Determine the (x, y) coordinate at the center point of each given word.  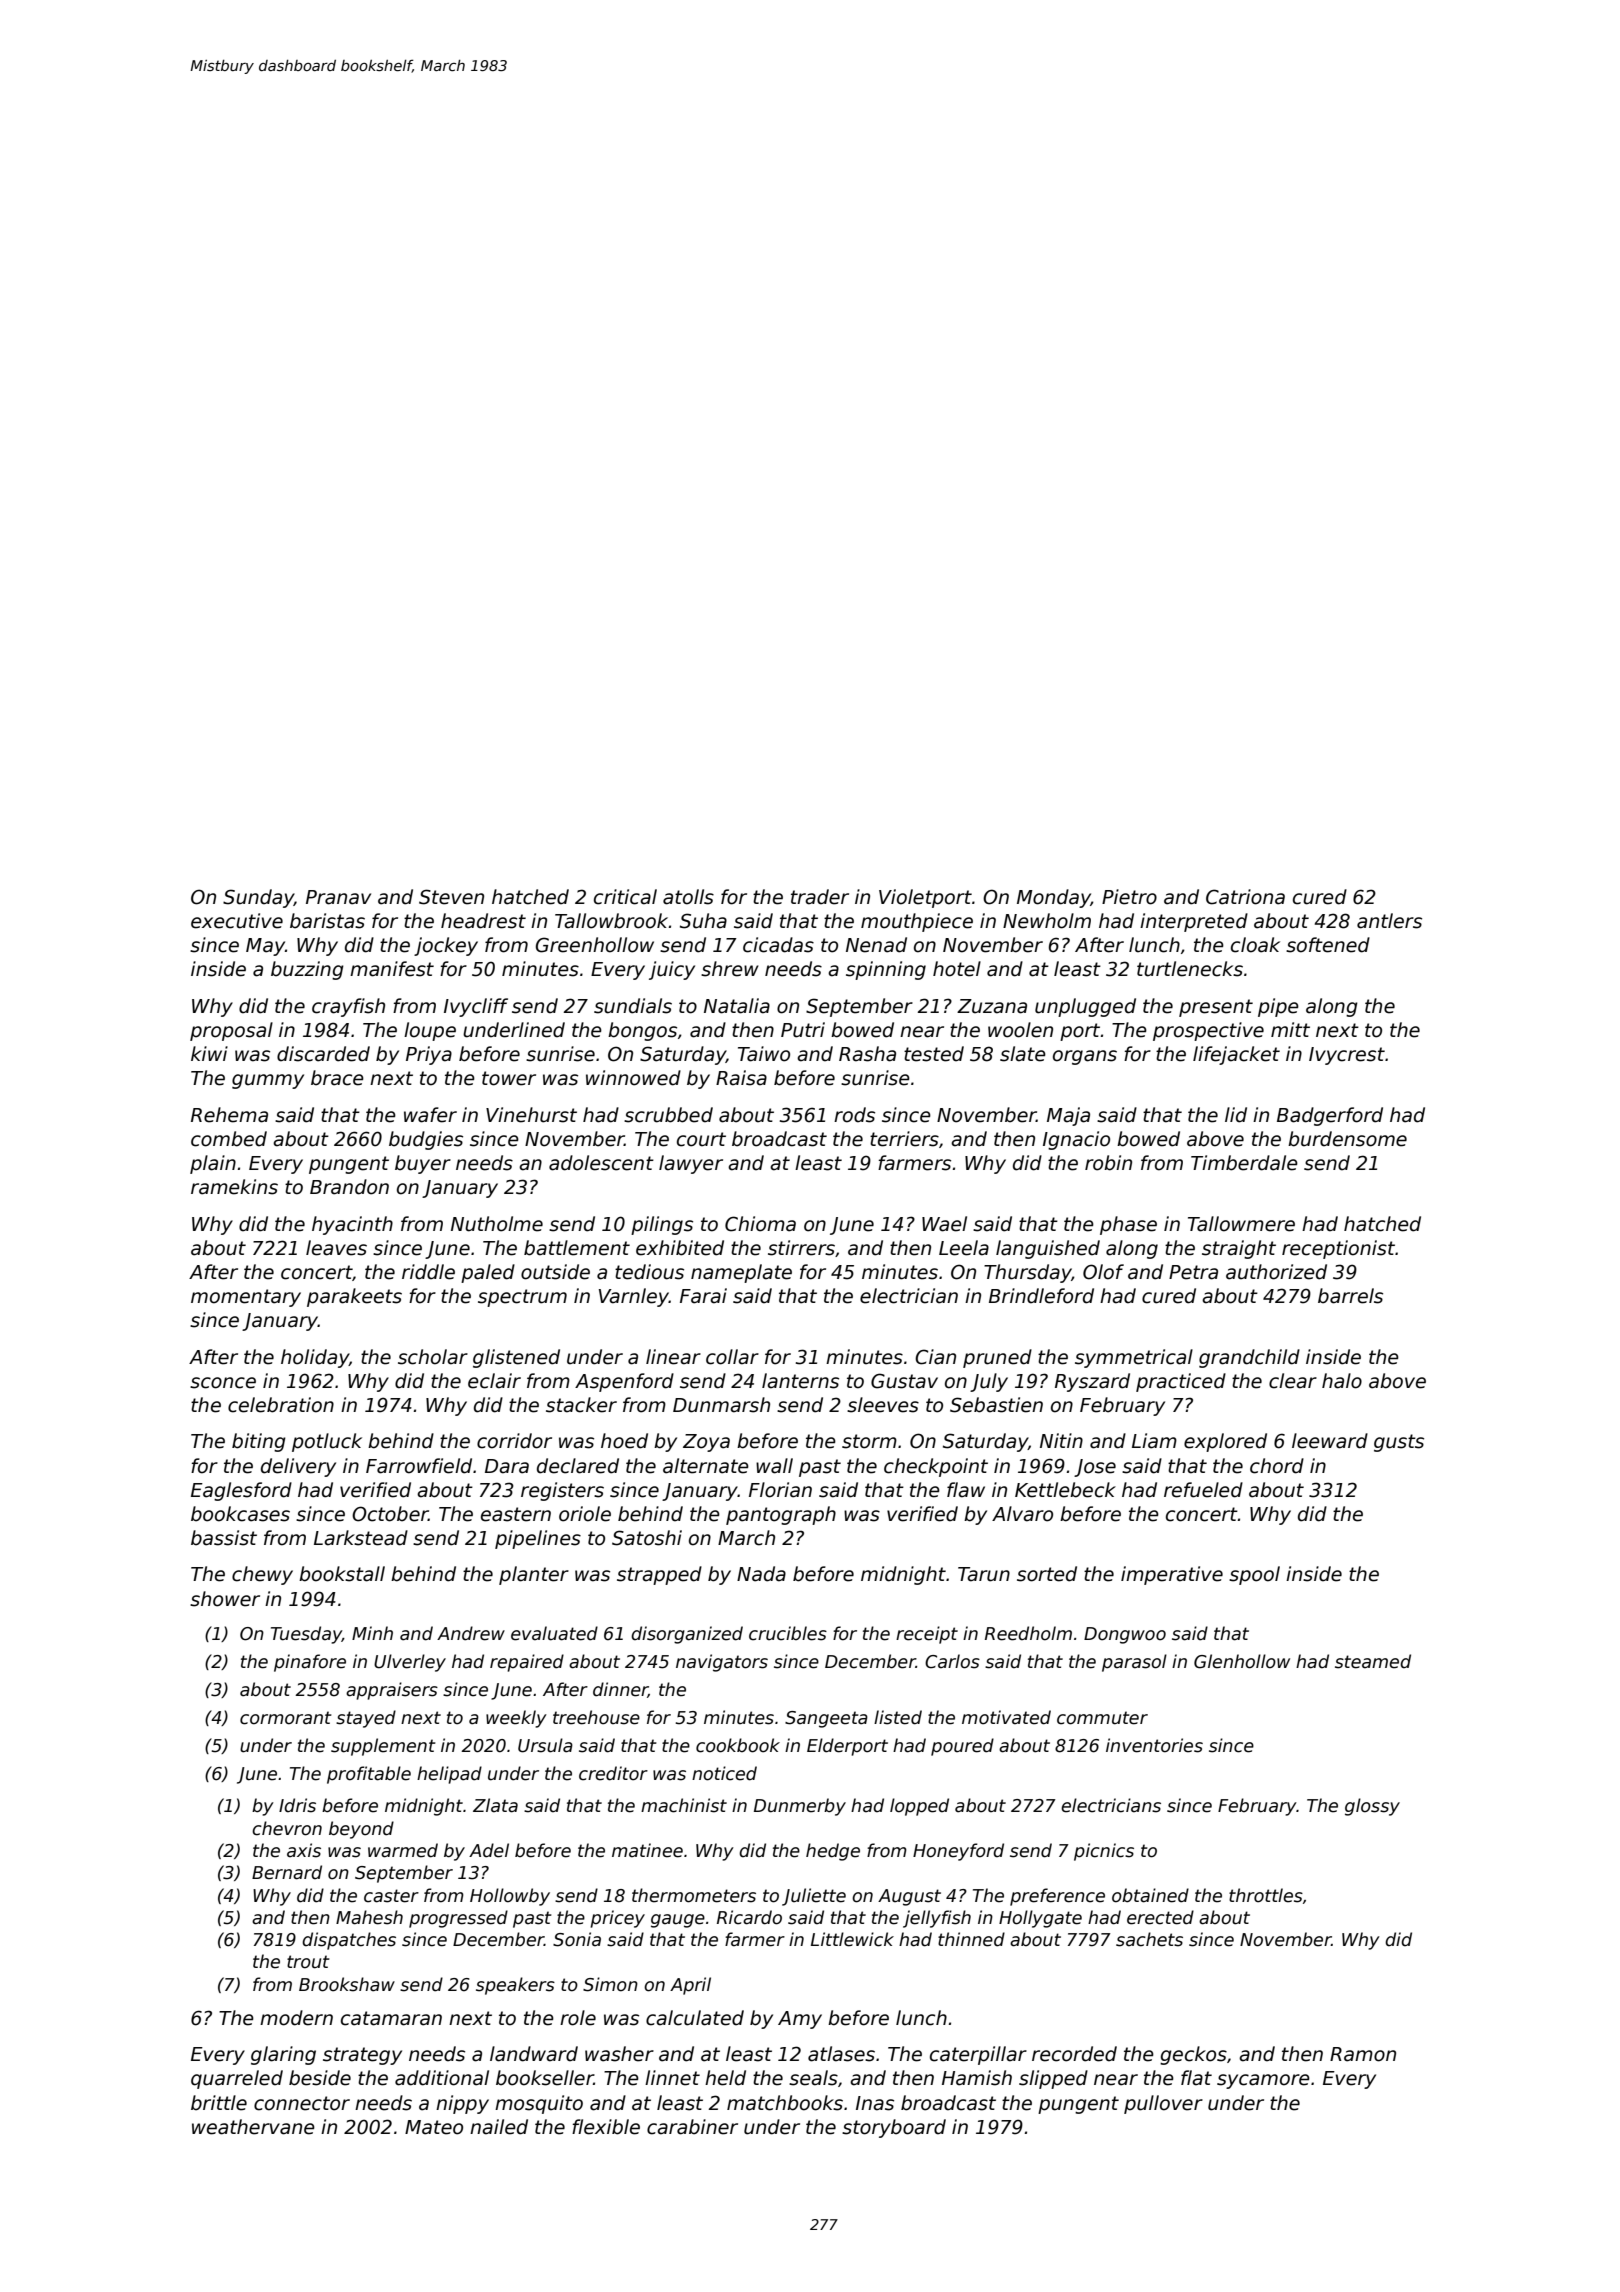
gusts (1399, 1443)
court (701, 1139)
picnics (1104, 1852)
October (390, 1514)
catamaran (391, 2018)
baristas (327, 921)
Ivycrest (1347, 1056)
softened (1328, 945)
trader (820, 897)
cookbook (738, 1745)
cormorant (285, 1718)
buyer (423, 1164)
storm (869, 1441)
